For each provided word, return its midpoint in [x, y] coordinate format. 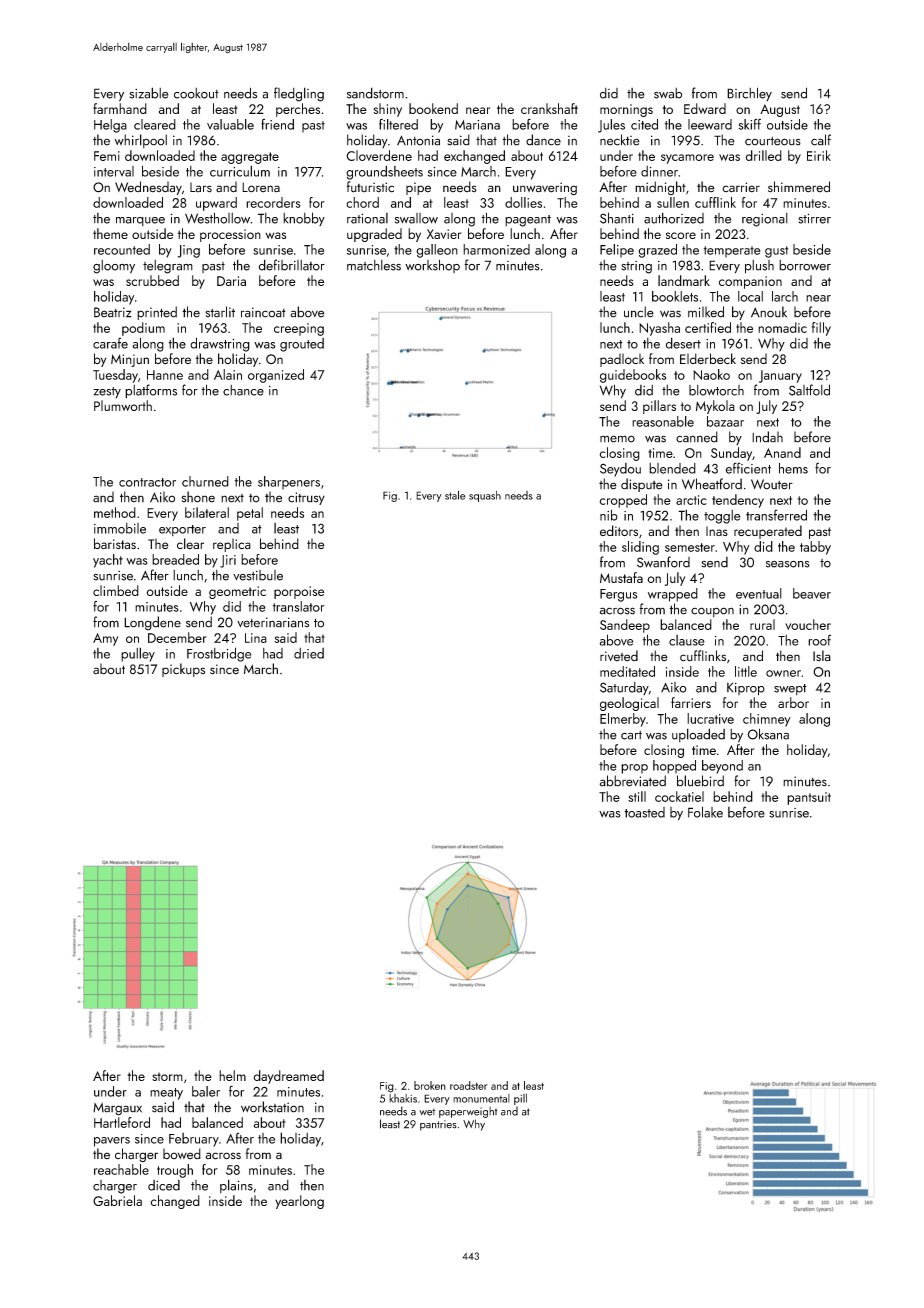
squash [485, 496]
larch [785, 296]
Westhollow [217, 218]
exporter [182, 530]
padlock [622, 360]
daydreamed [289, 1077]
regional [765, 220]
